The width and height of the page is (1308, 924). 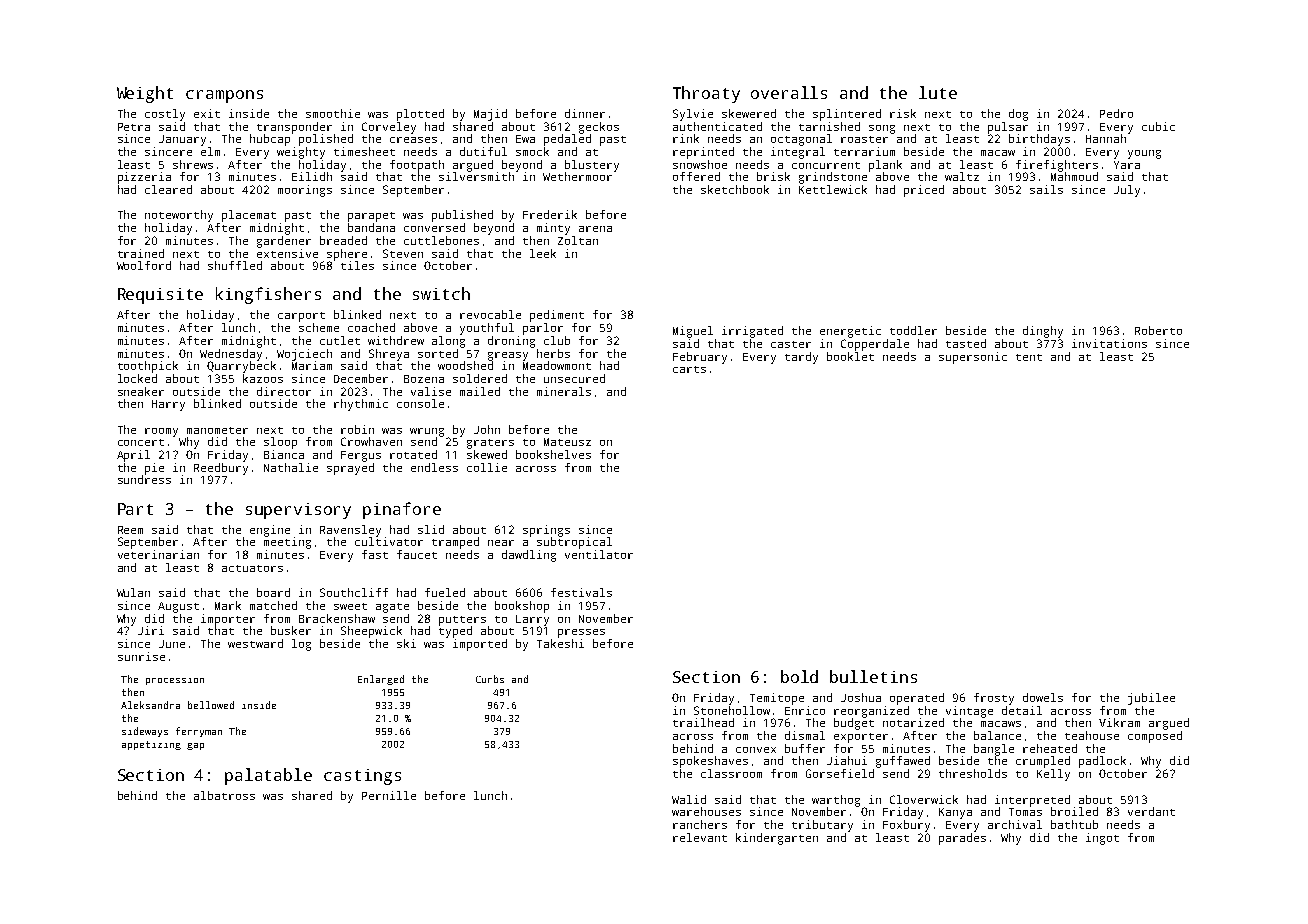 I want to click on tent, so click(x=1029, y=357).
